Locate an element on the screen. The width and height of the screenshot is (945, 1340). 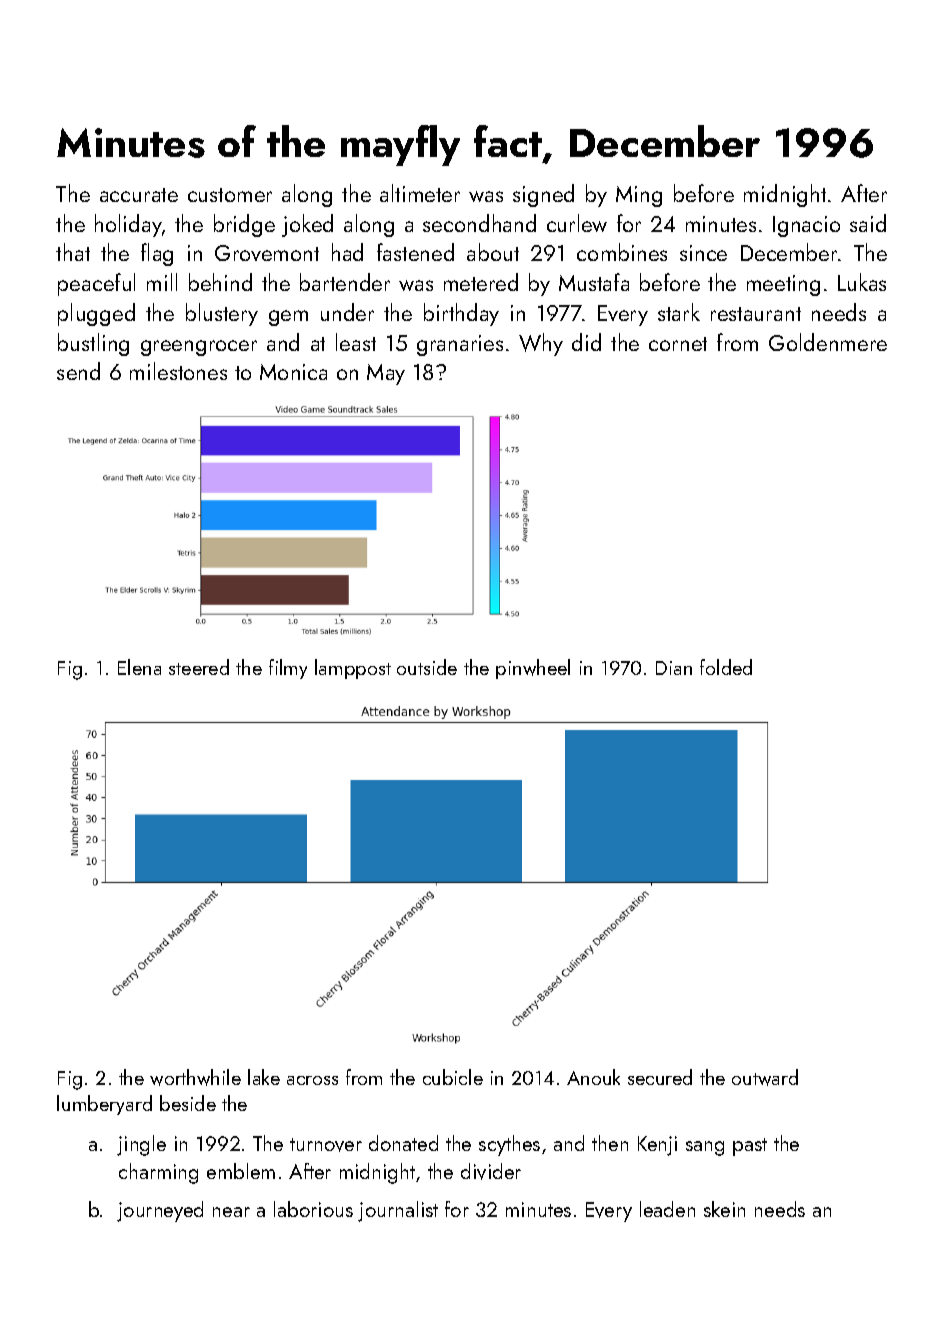
fastened is located at coordinates (415, 252).
